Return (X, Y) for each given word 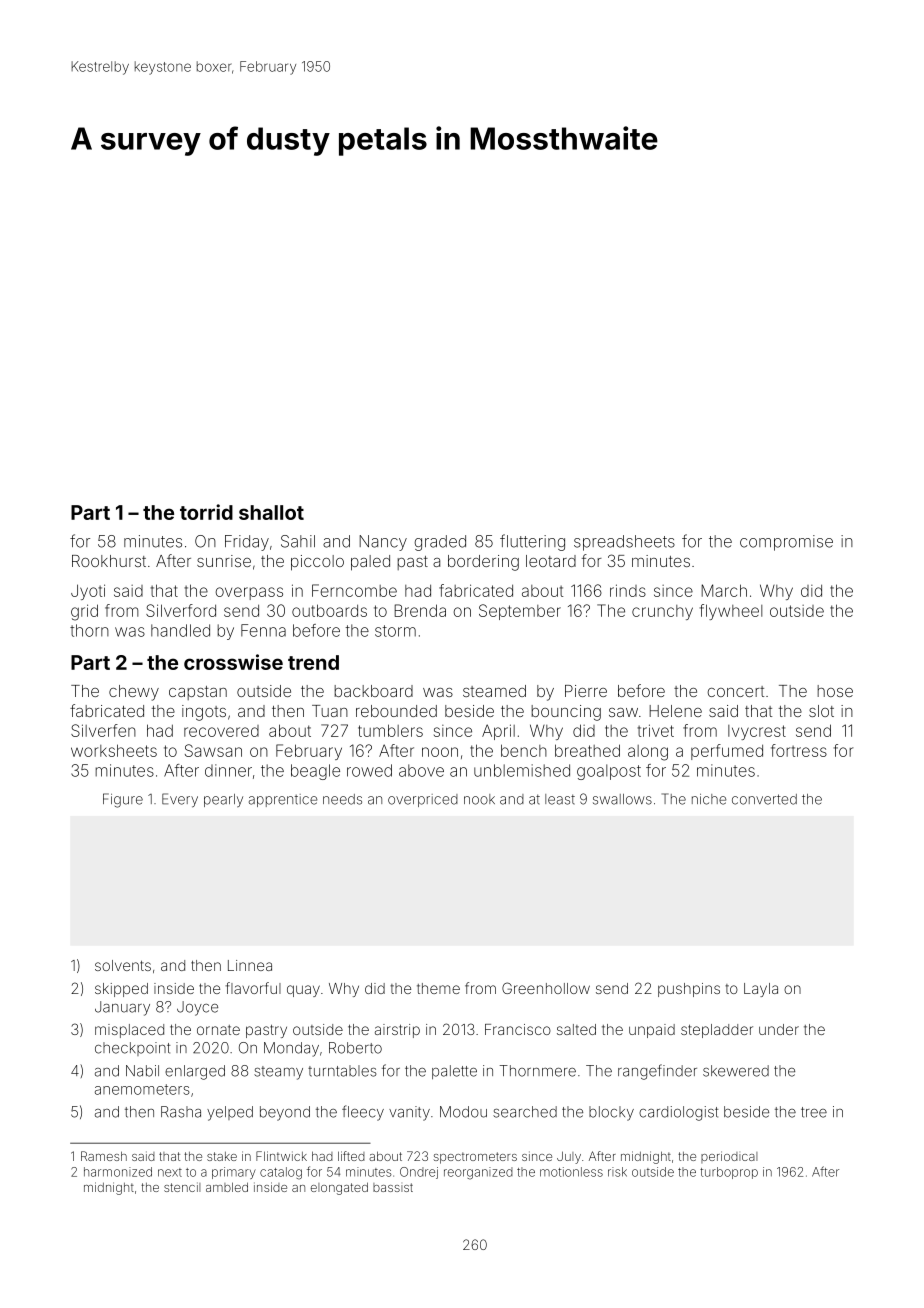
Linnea (250, 965)
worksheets (114, 750)
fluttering (532, 542)
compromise (786, 543)
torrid (206, 512)
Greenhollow (546, 988)
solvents (123, 965)
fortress (799, 750)
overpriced (423, 800)
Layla (761, 990)
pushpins (689, 990)
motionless (571, 1172)
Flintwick (281, 1156)
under (779, 1029)
